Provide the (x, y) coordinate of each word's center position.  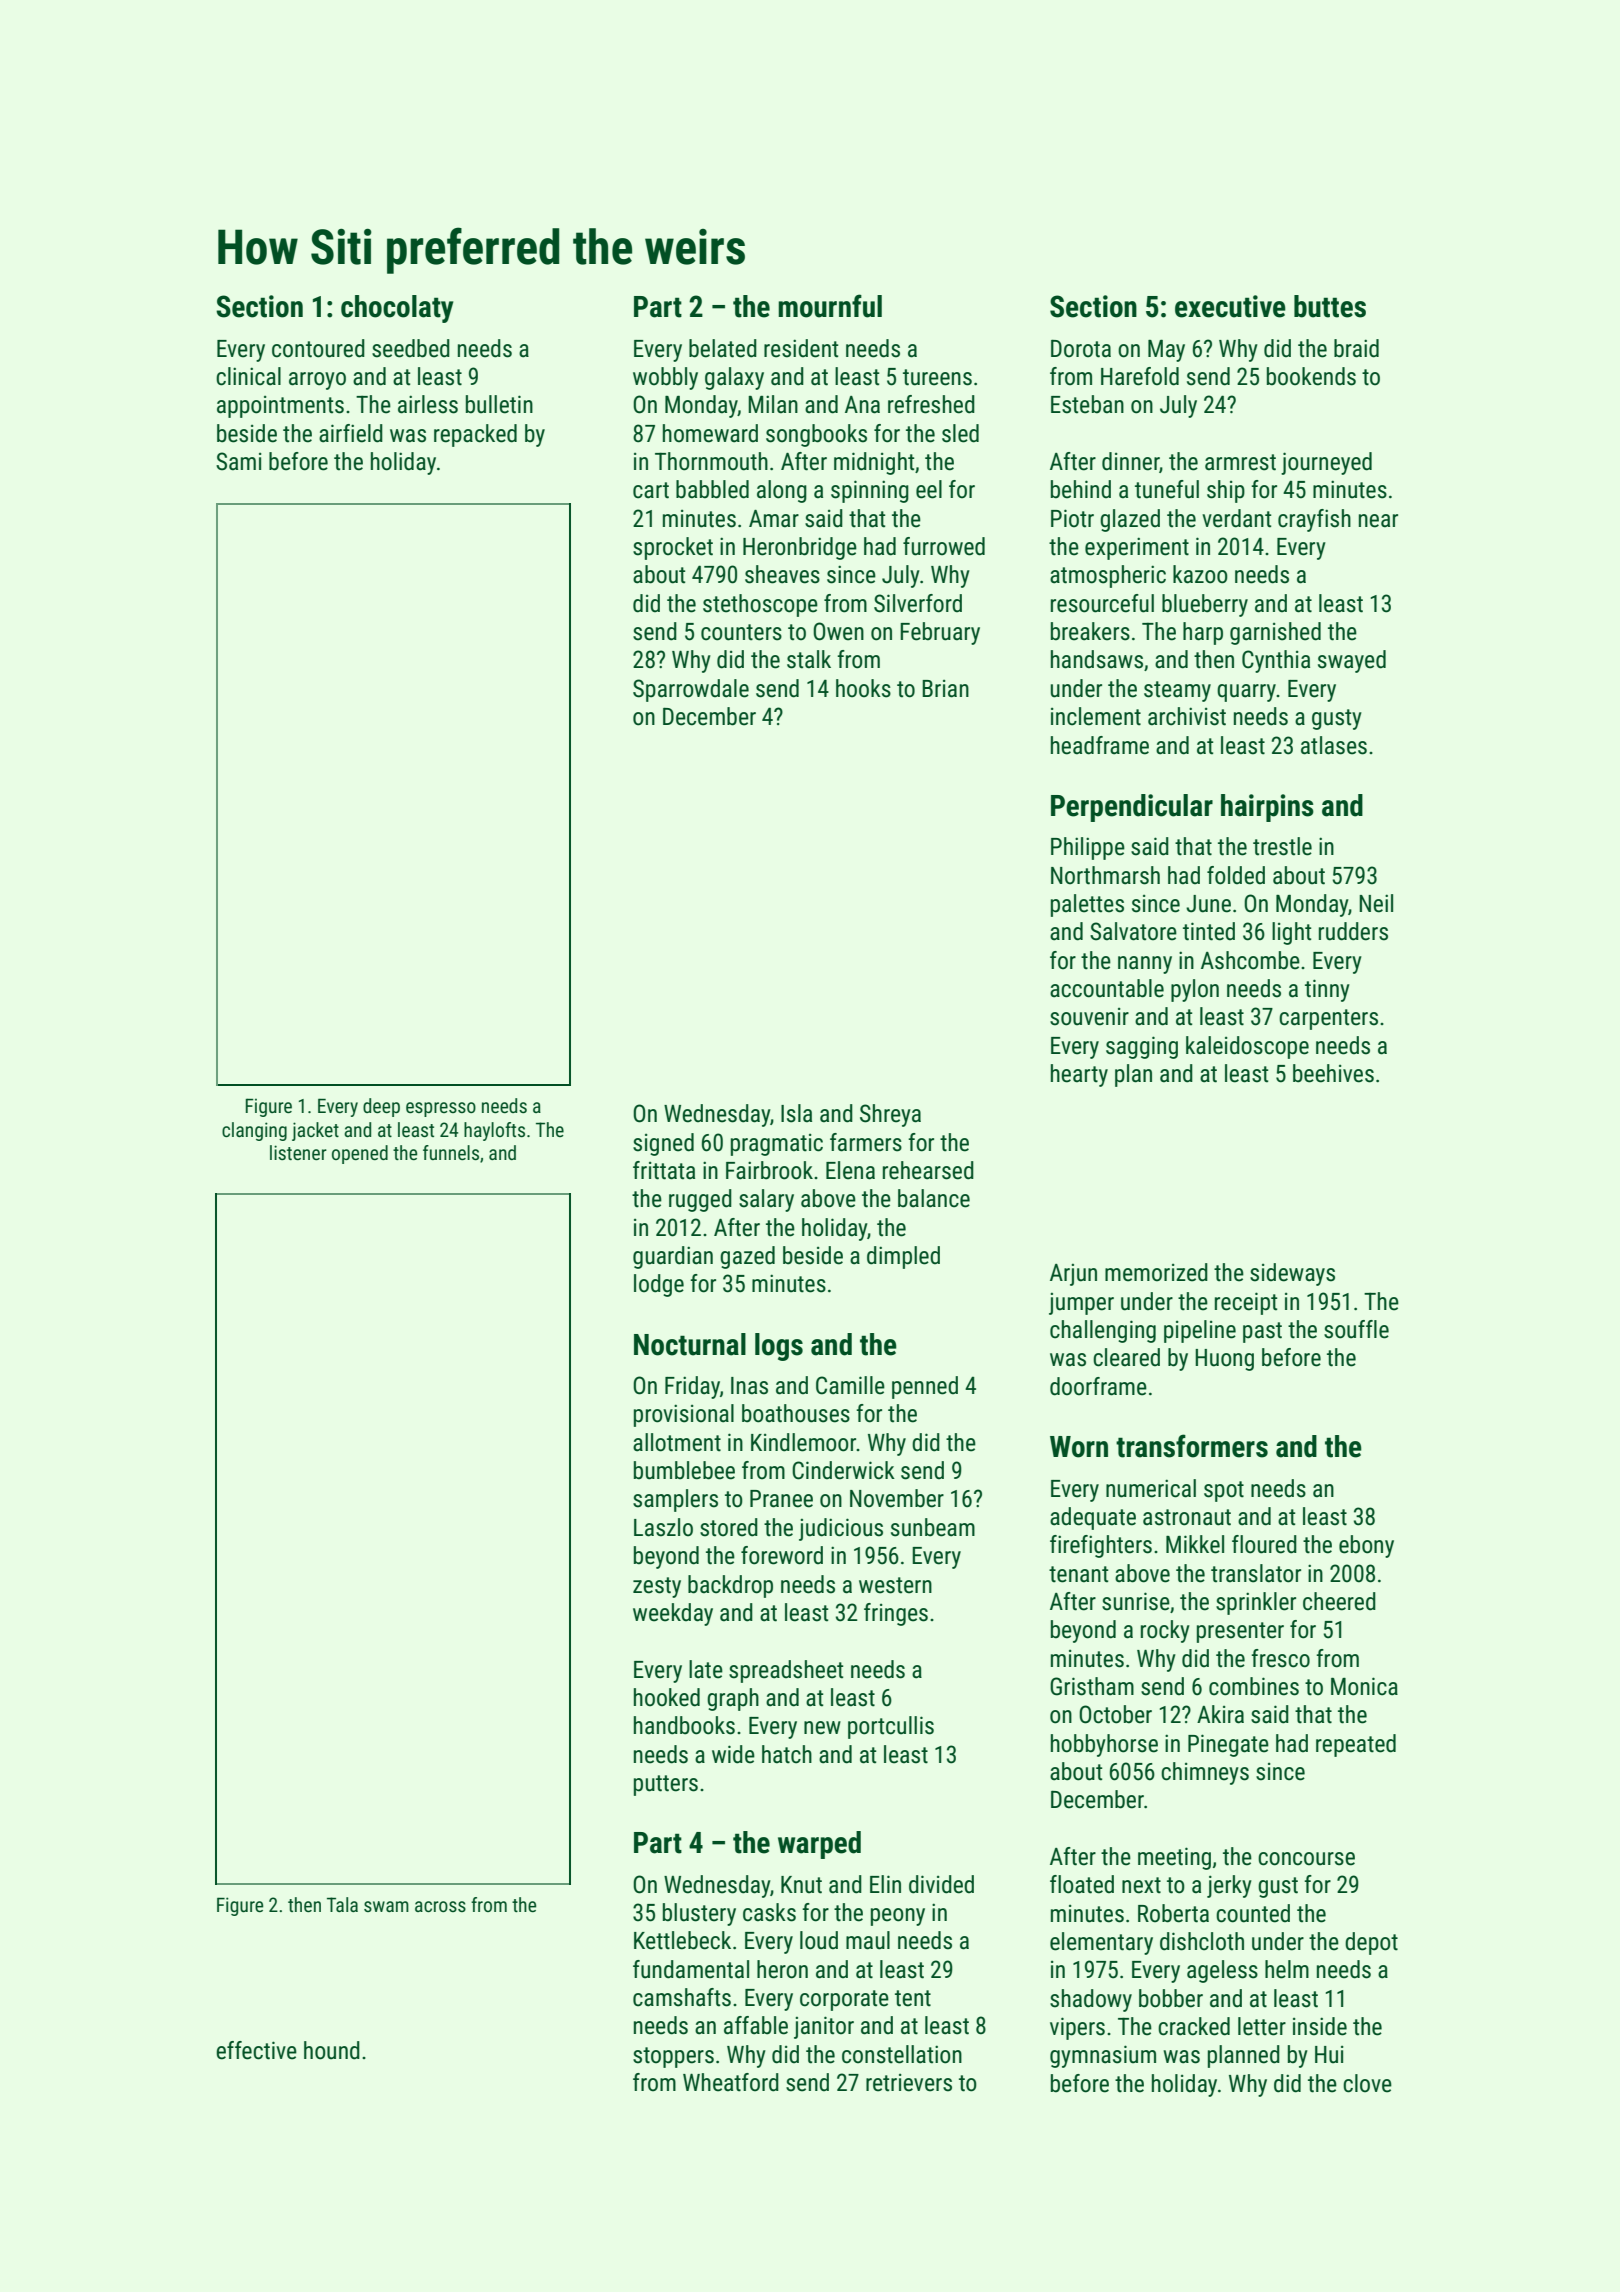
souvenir (1089, 1017)
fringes (896, 1614)
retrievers (909, 2083)
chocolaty (397, 309)
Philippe (1088, 848)
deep (381, 1107)
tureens (937, 377)
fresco (1280, 1658)
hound (332, 2050)
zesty (657, 1587)
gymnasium (1103, 2056)
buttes (1330, 306)
